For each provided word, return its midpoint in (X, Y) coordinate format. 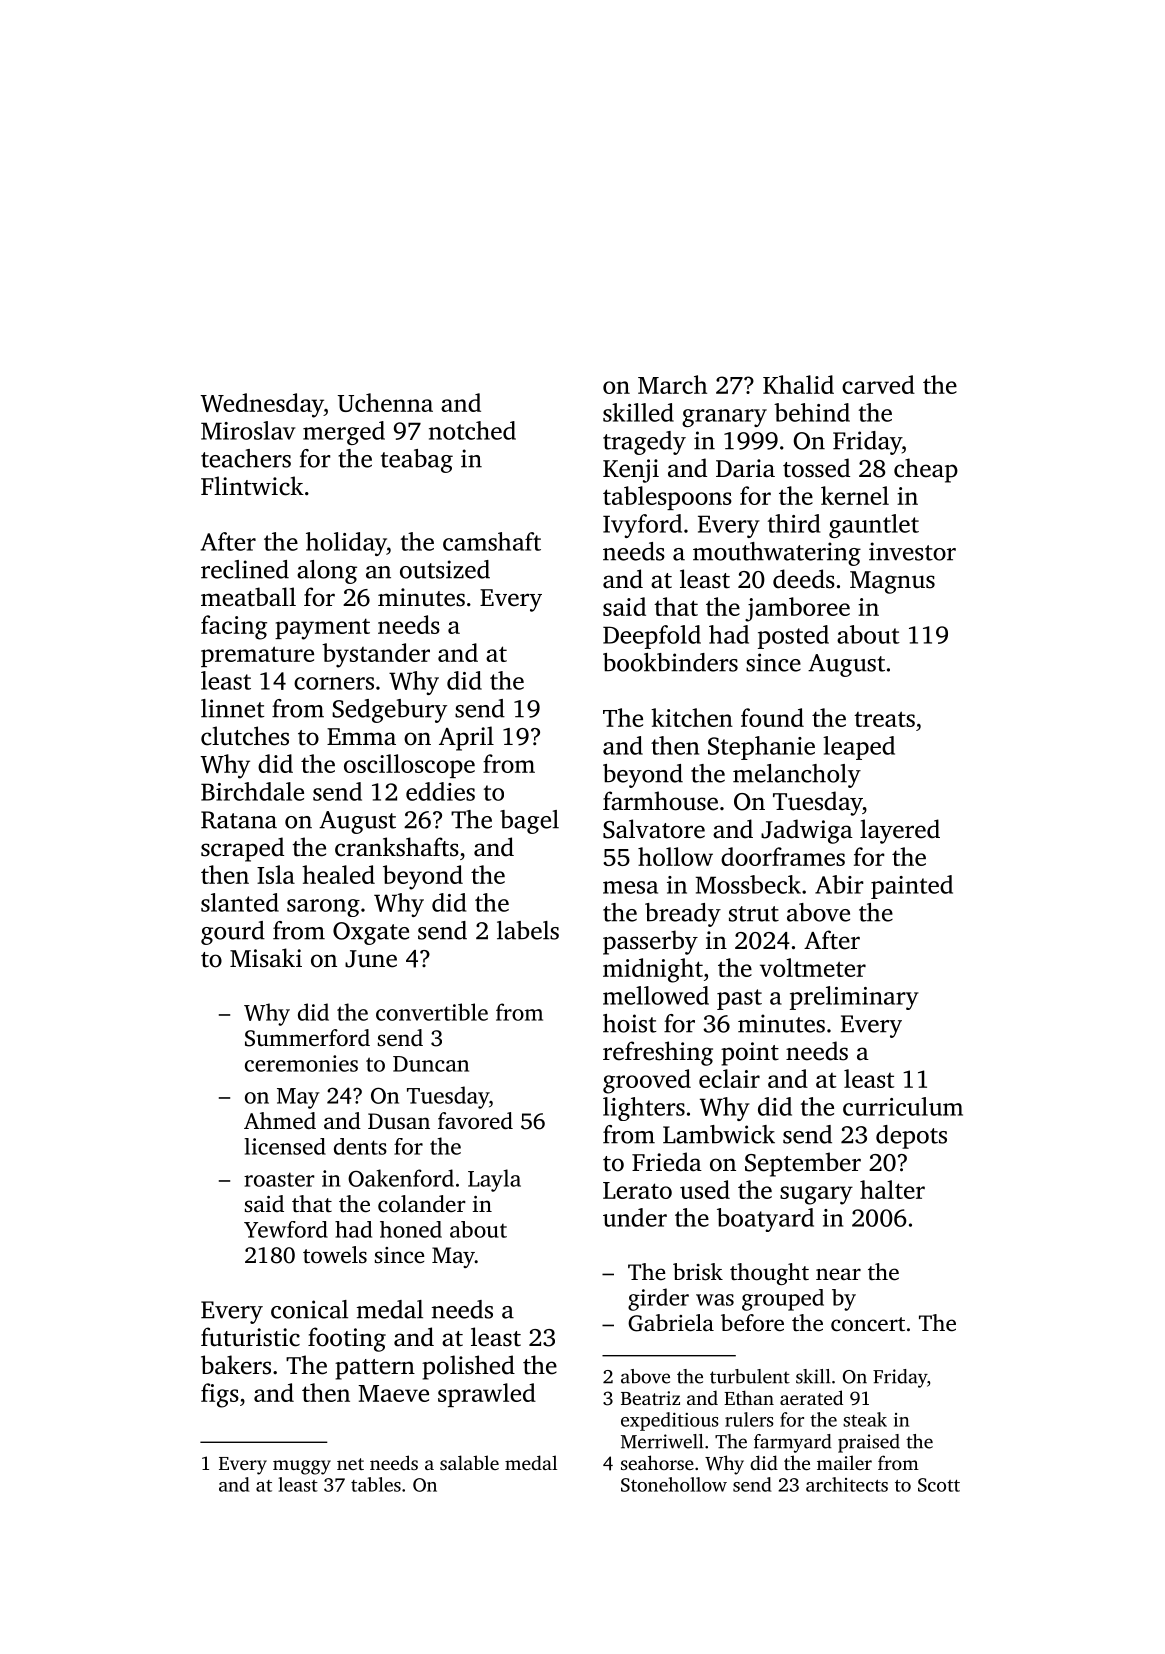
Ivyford (642, 526)
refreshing (658, 1053)
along (327, 572)
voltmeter (813, 967)
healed (338, 874)
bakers (236, 1365)
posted (793, 637)
